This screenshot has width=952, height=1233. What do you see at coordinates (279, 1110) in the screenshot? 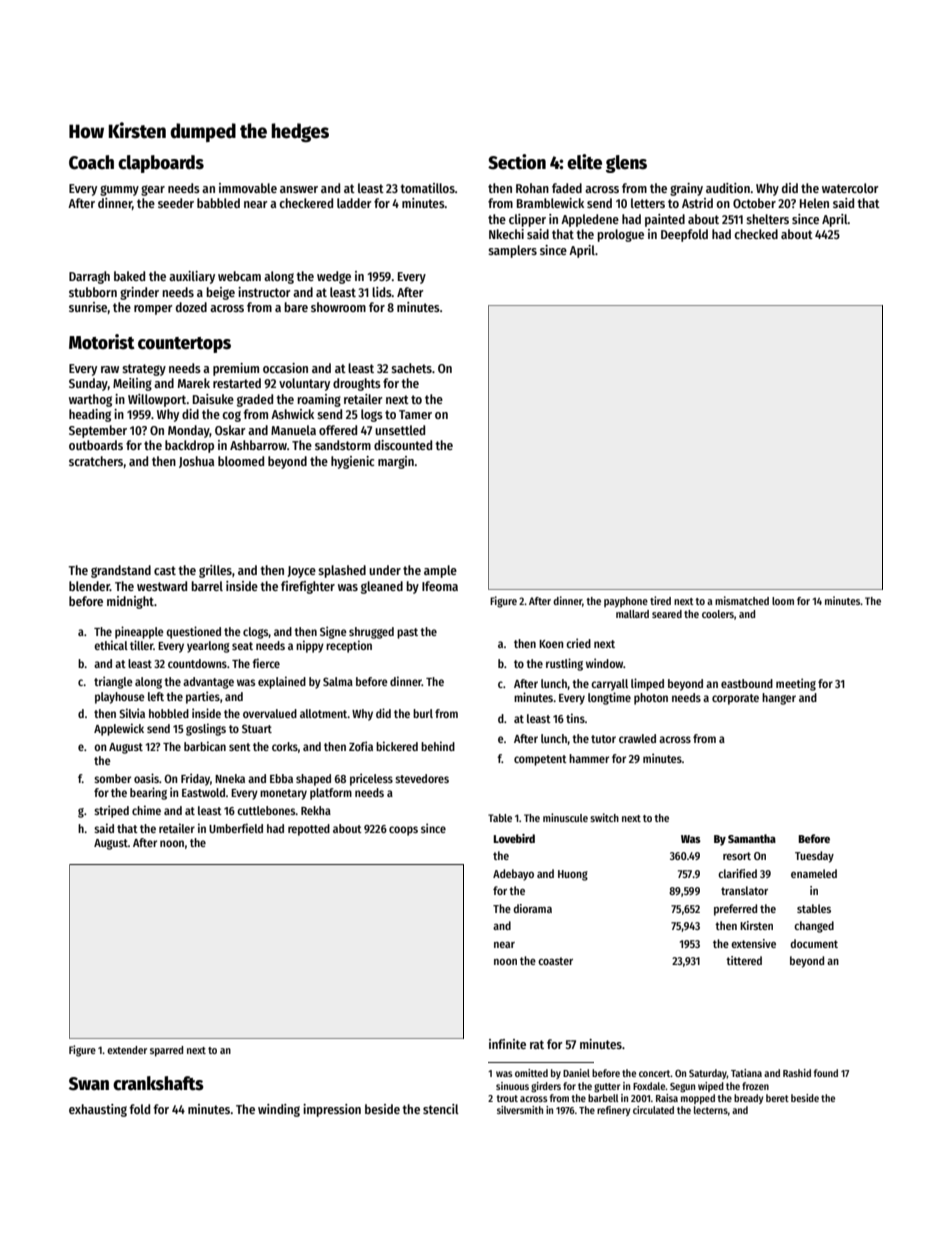
I see `winding` at bounding box center [279, 1110].
